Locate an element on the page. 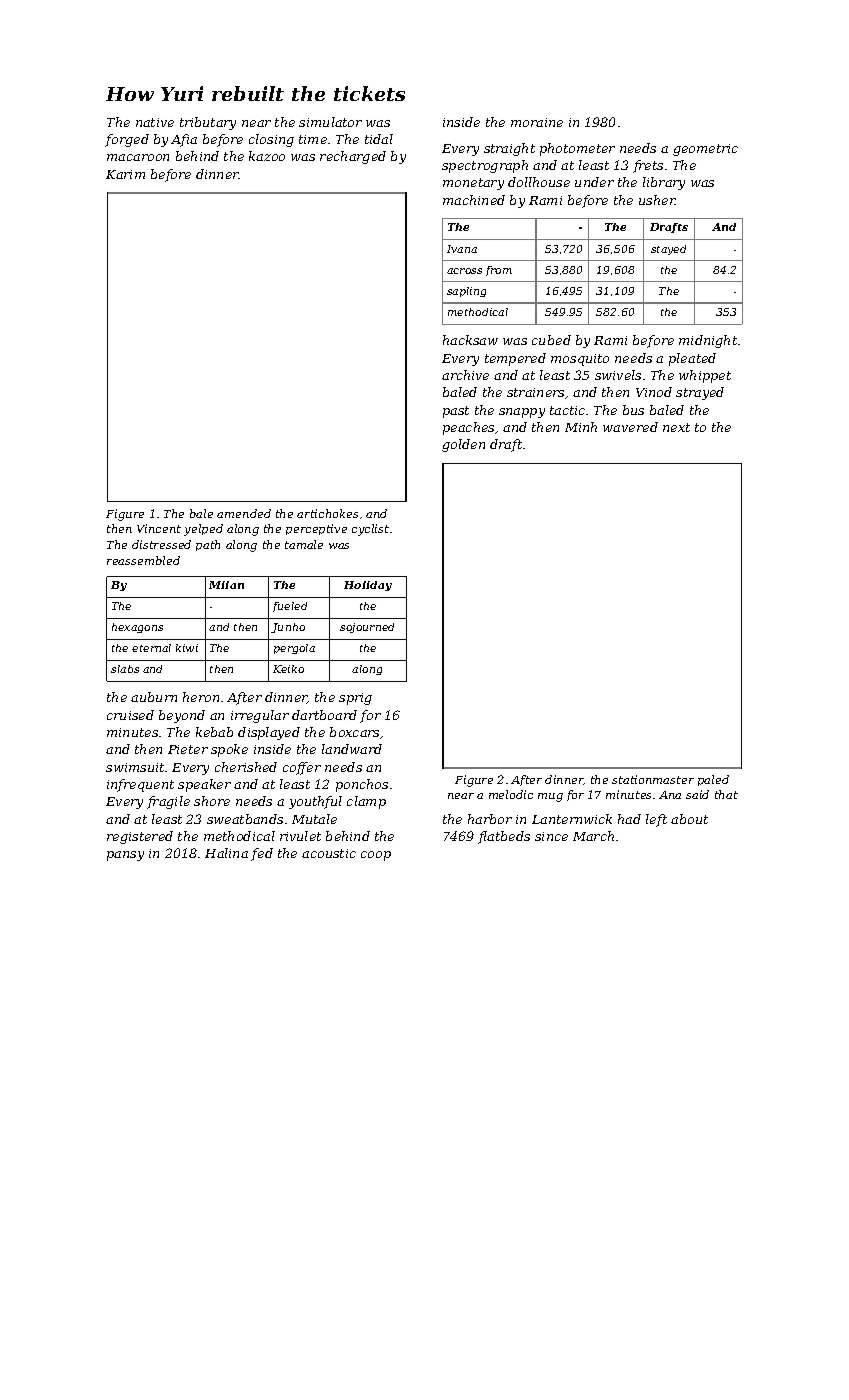 This image has height=1400, width=849. stayed is located at coordinates (668, 250).
